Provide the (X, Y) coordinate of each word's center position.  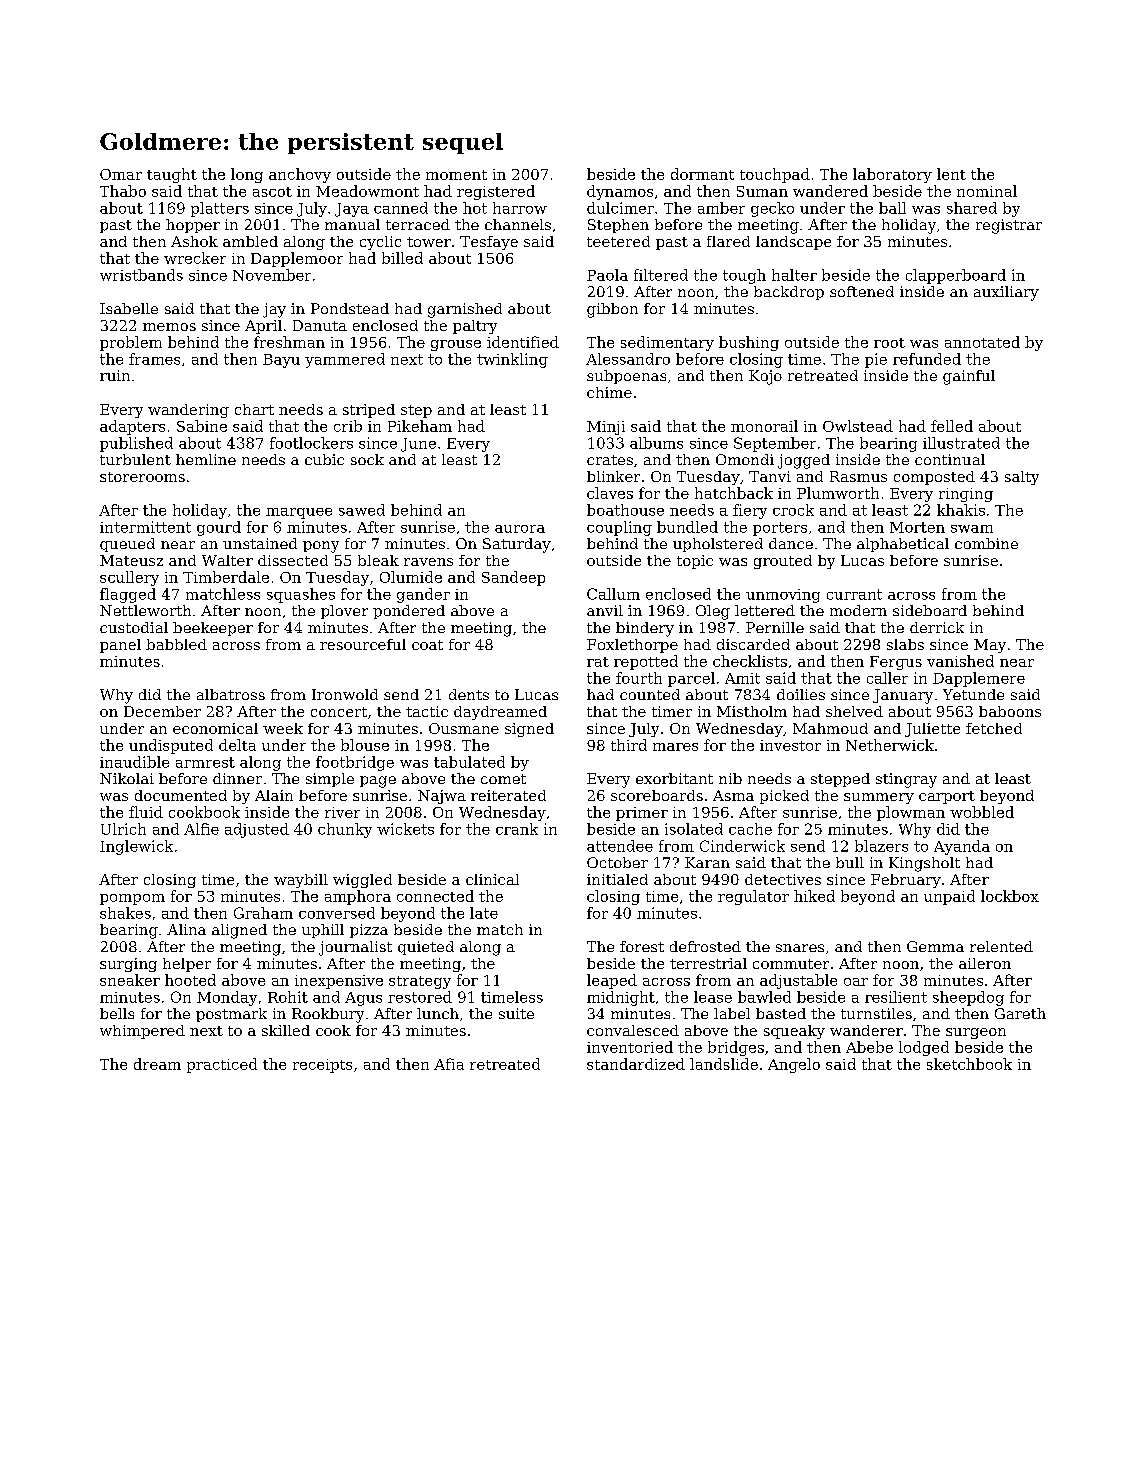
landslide (724, 1064)
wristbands (141, 275)
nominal (987, 191)
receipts (322, 1066)
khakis (961, 510)
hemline (206, 459)
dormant (702, 174)
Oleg (713, 612)
